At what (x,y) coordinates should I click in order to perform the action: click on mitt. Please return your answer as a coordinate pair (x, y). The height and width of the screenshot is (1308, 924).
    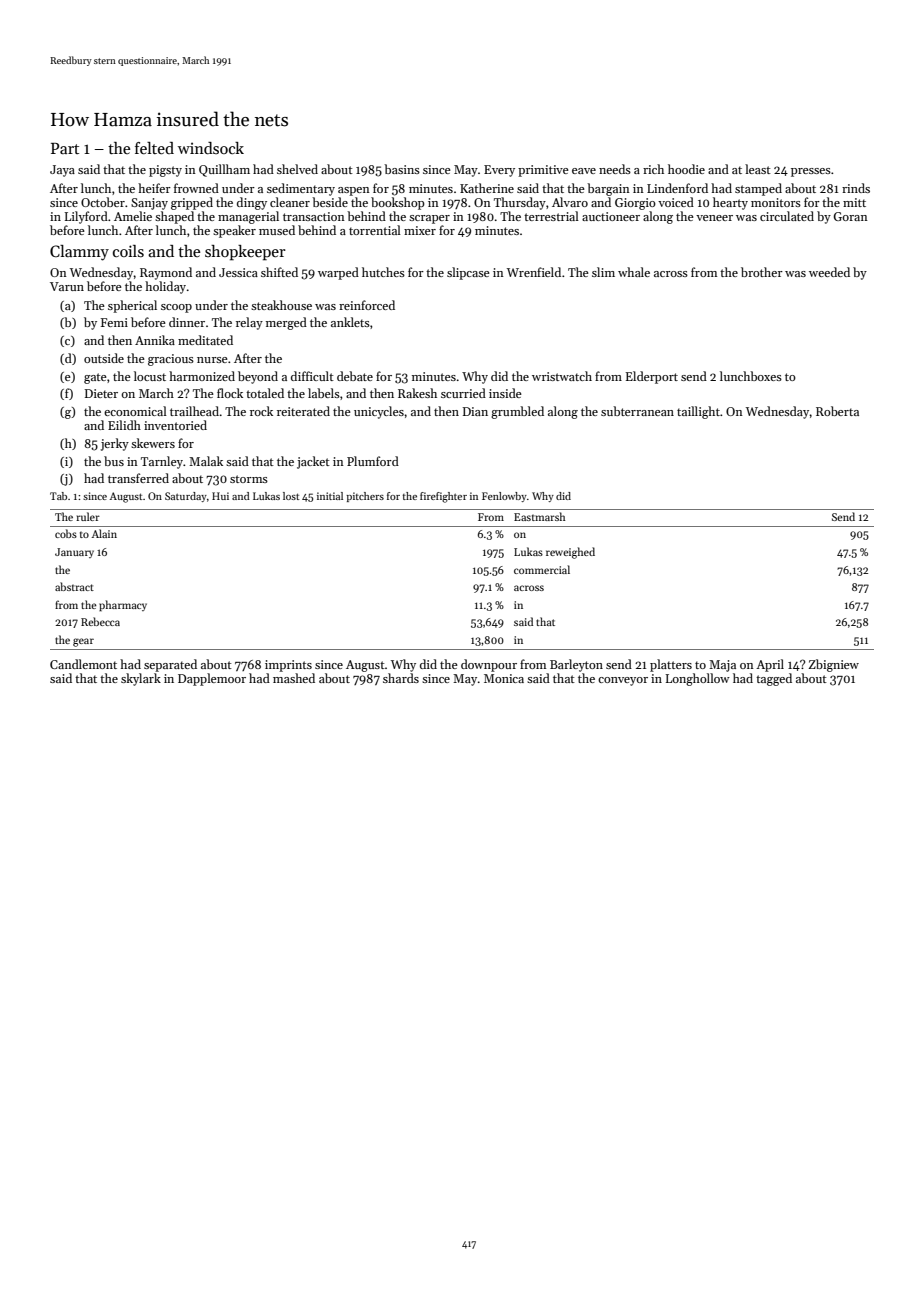
    Looking at the image, I should click on (854, 202).
